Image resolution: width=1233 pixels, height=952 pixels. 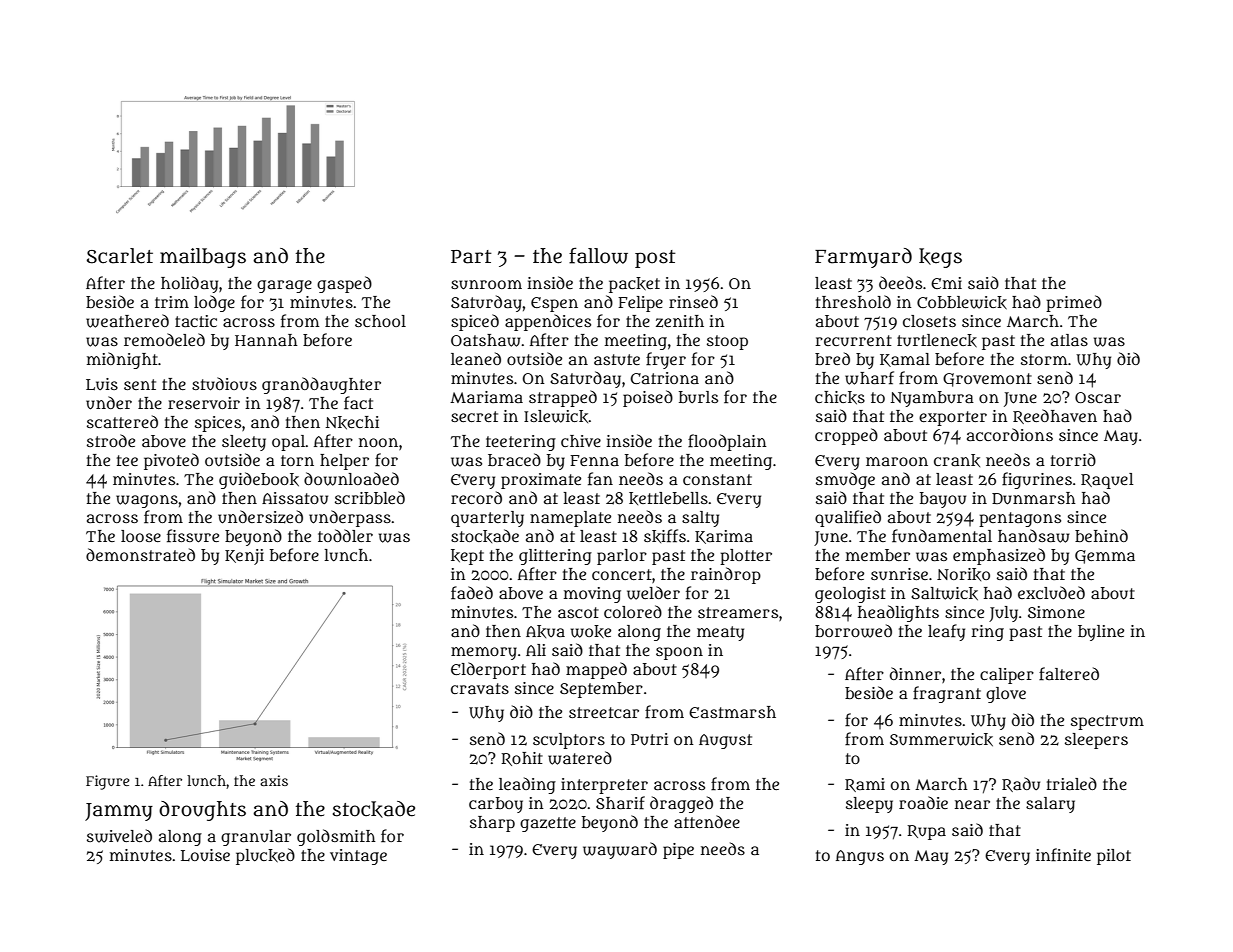 What do you see at coordinates (120, 256) in the document?
I see `Scarlet` at bounding box center [120, 256].
